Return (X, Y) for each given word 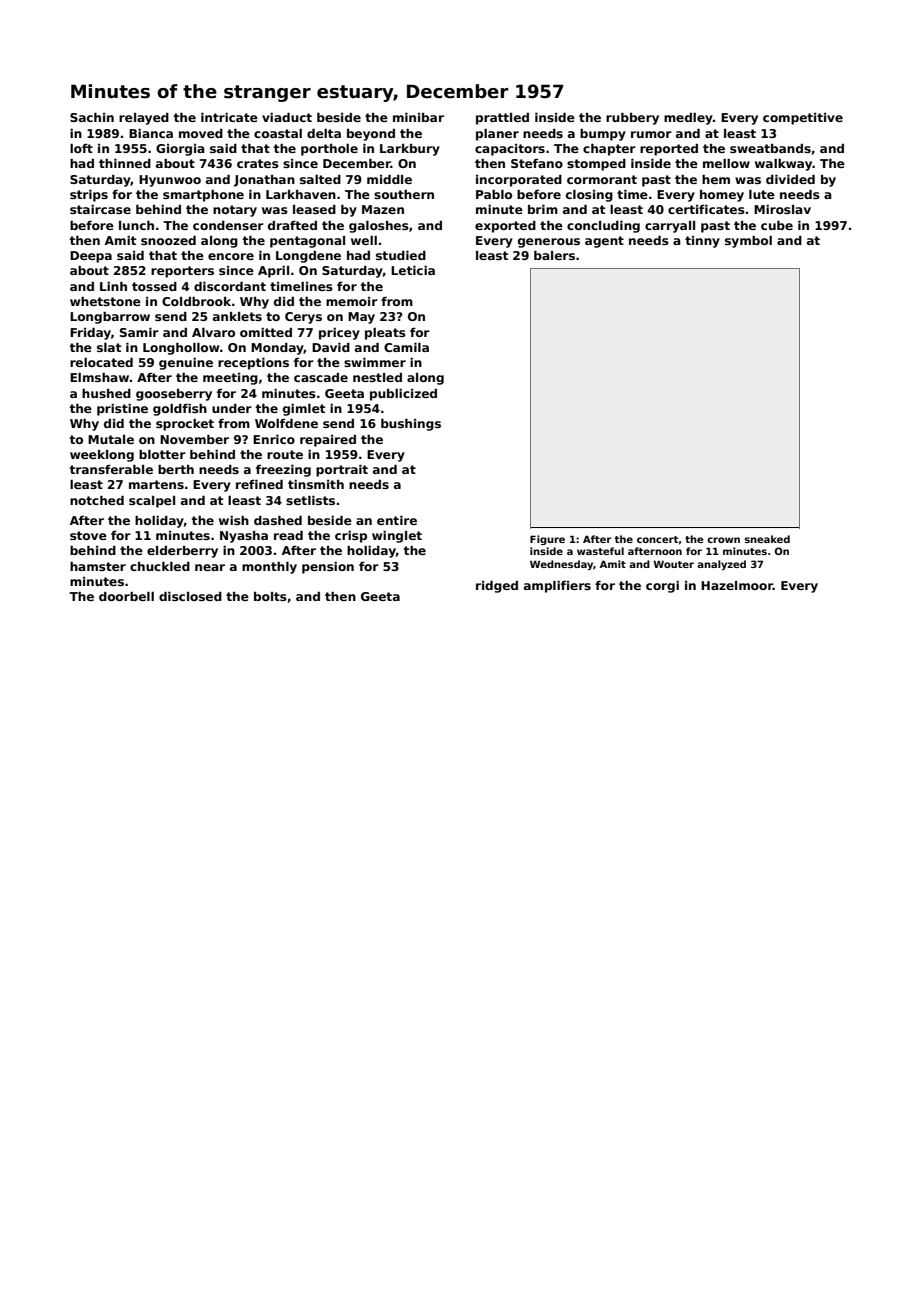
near (210, 567)
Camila (406, 347)
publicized (403, 395)
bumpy (603, 135)
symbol (748, 242)
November (194, 439)
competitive (803, 119)
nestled (377, 377)
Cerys (303, 318)
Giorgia (180, 150)
